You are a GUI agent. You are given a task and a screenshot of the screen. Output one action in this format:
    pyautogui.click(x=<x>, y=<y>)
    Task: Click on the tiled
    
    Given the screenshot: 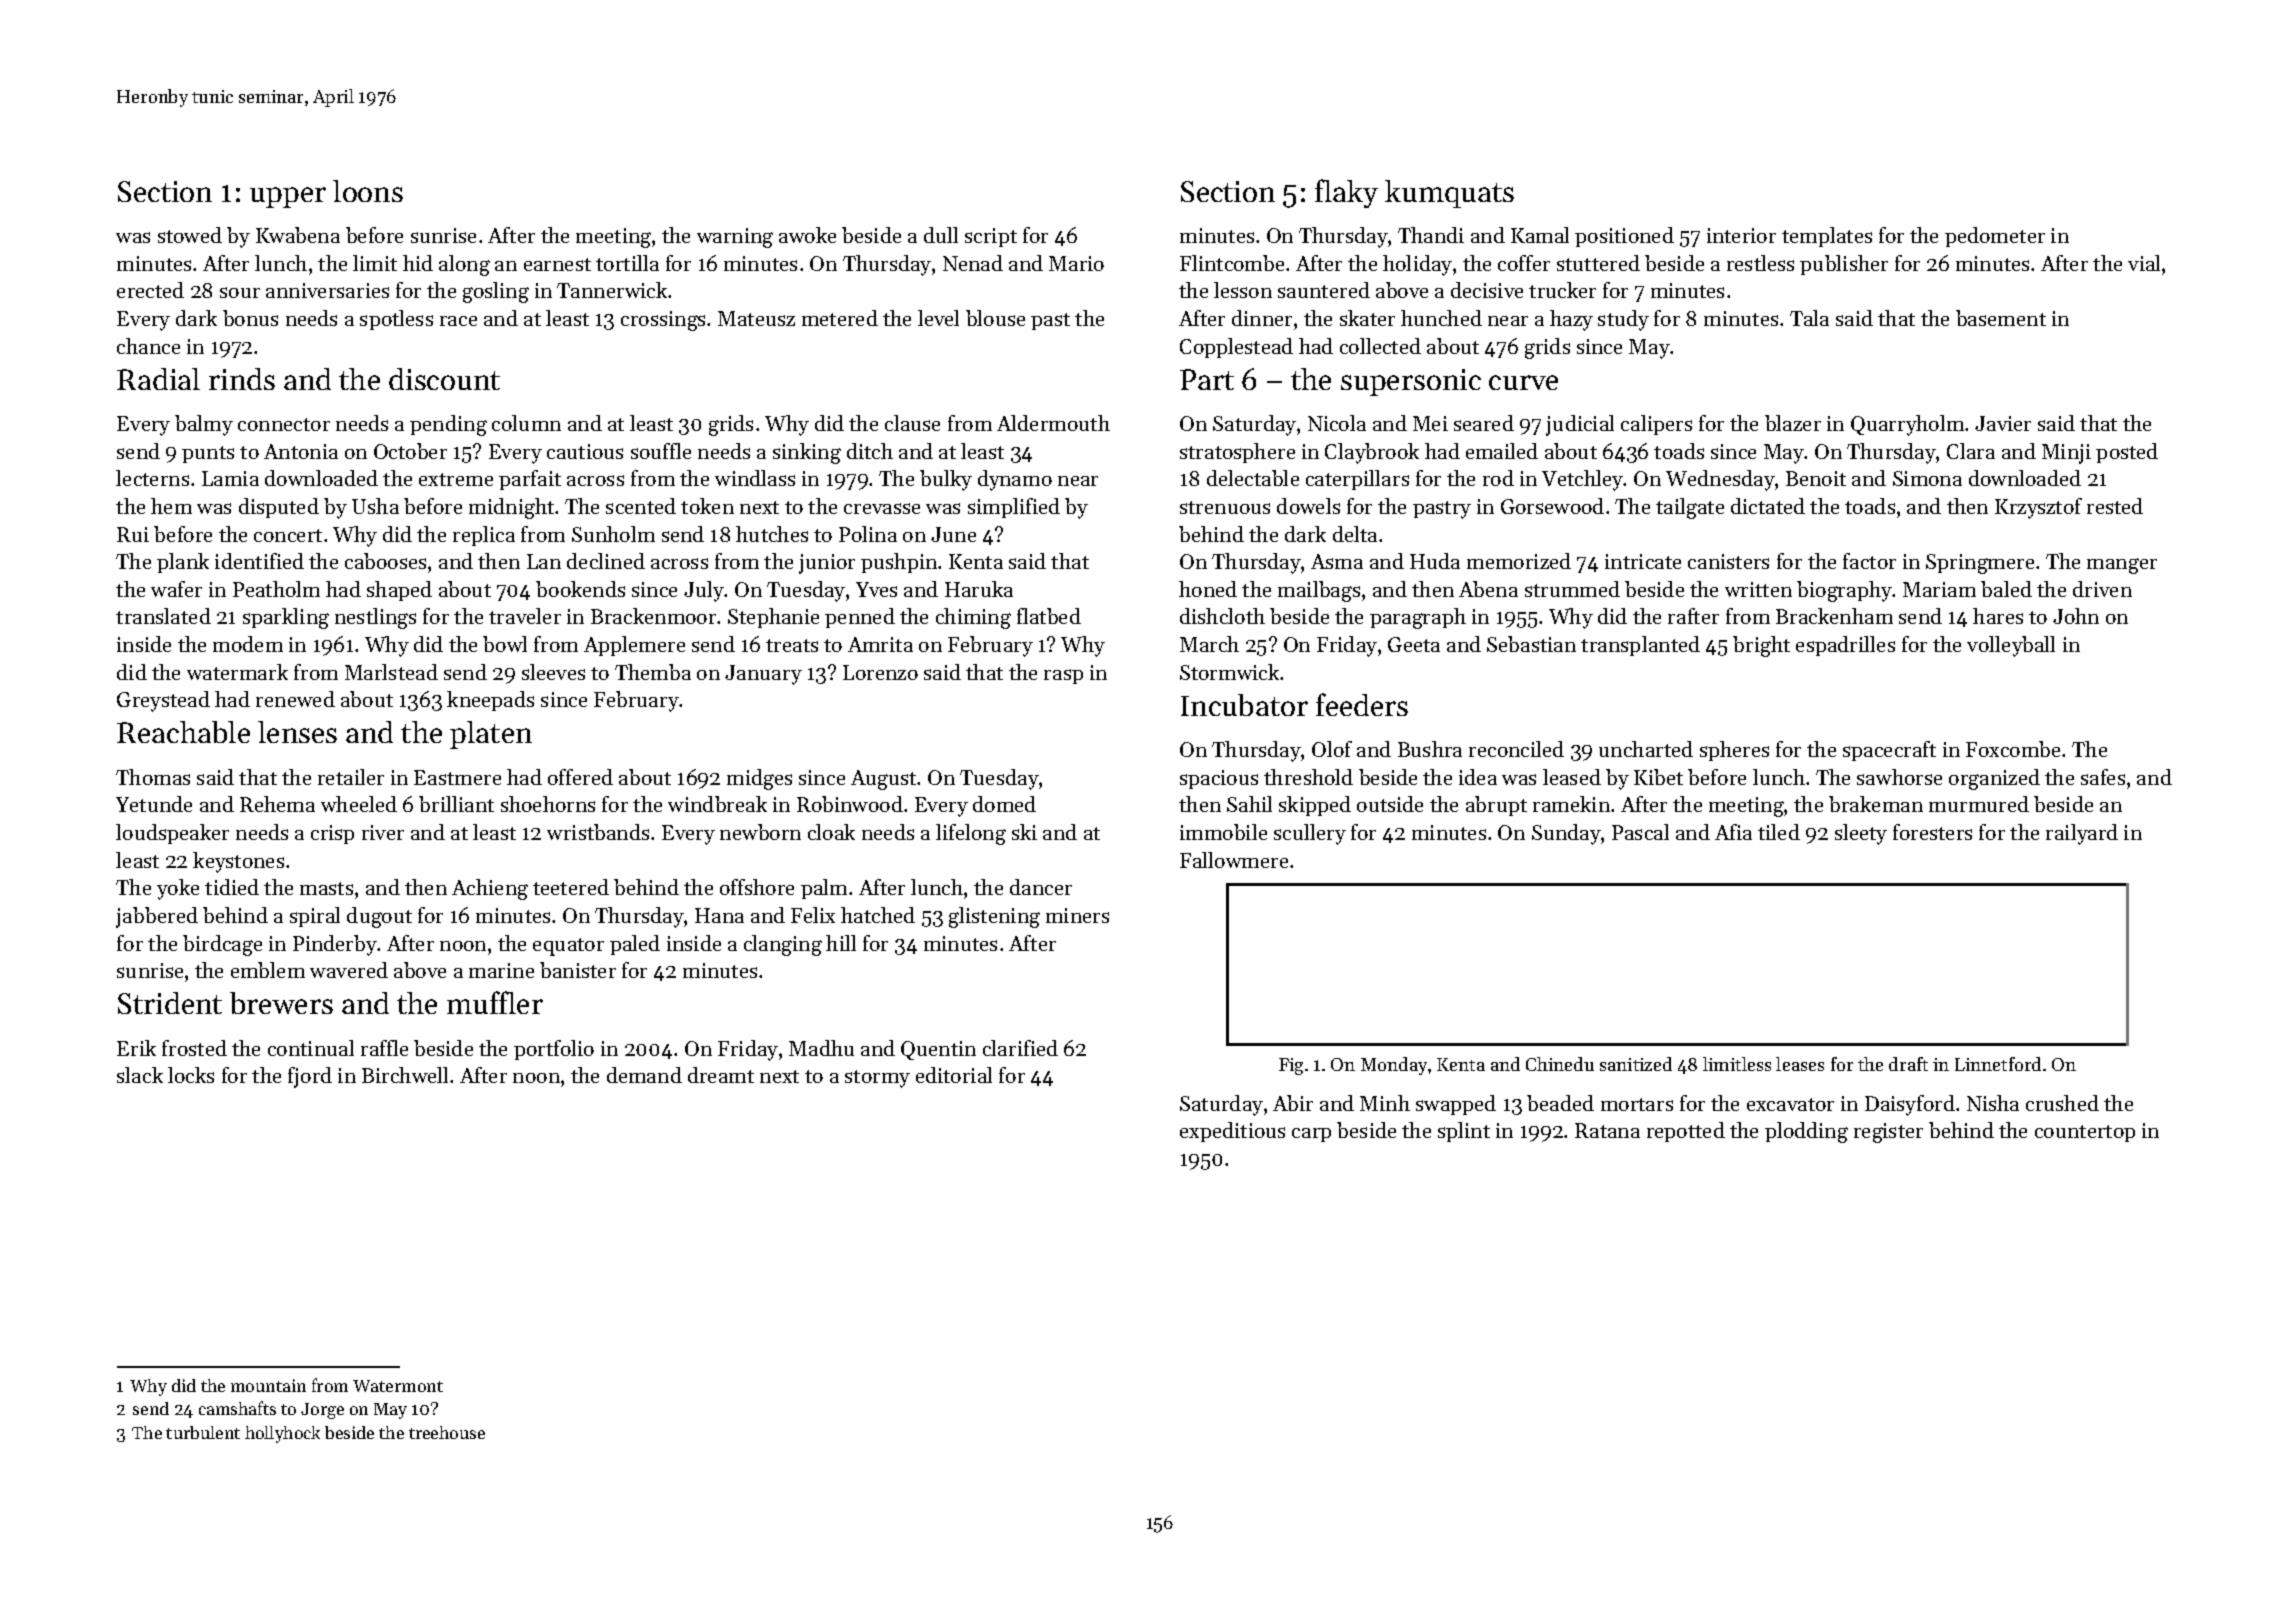 What is the action you would take?
    pyautogui.click(x=1779, y=832)
